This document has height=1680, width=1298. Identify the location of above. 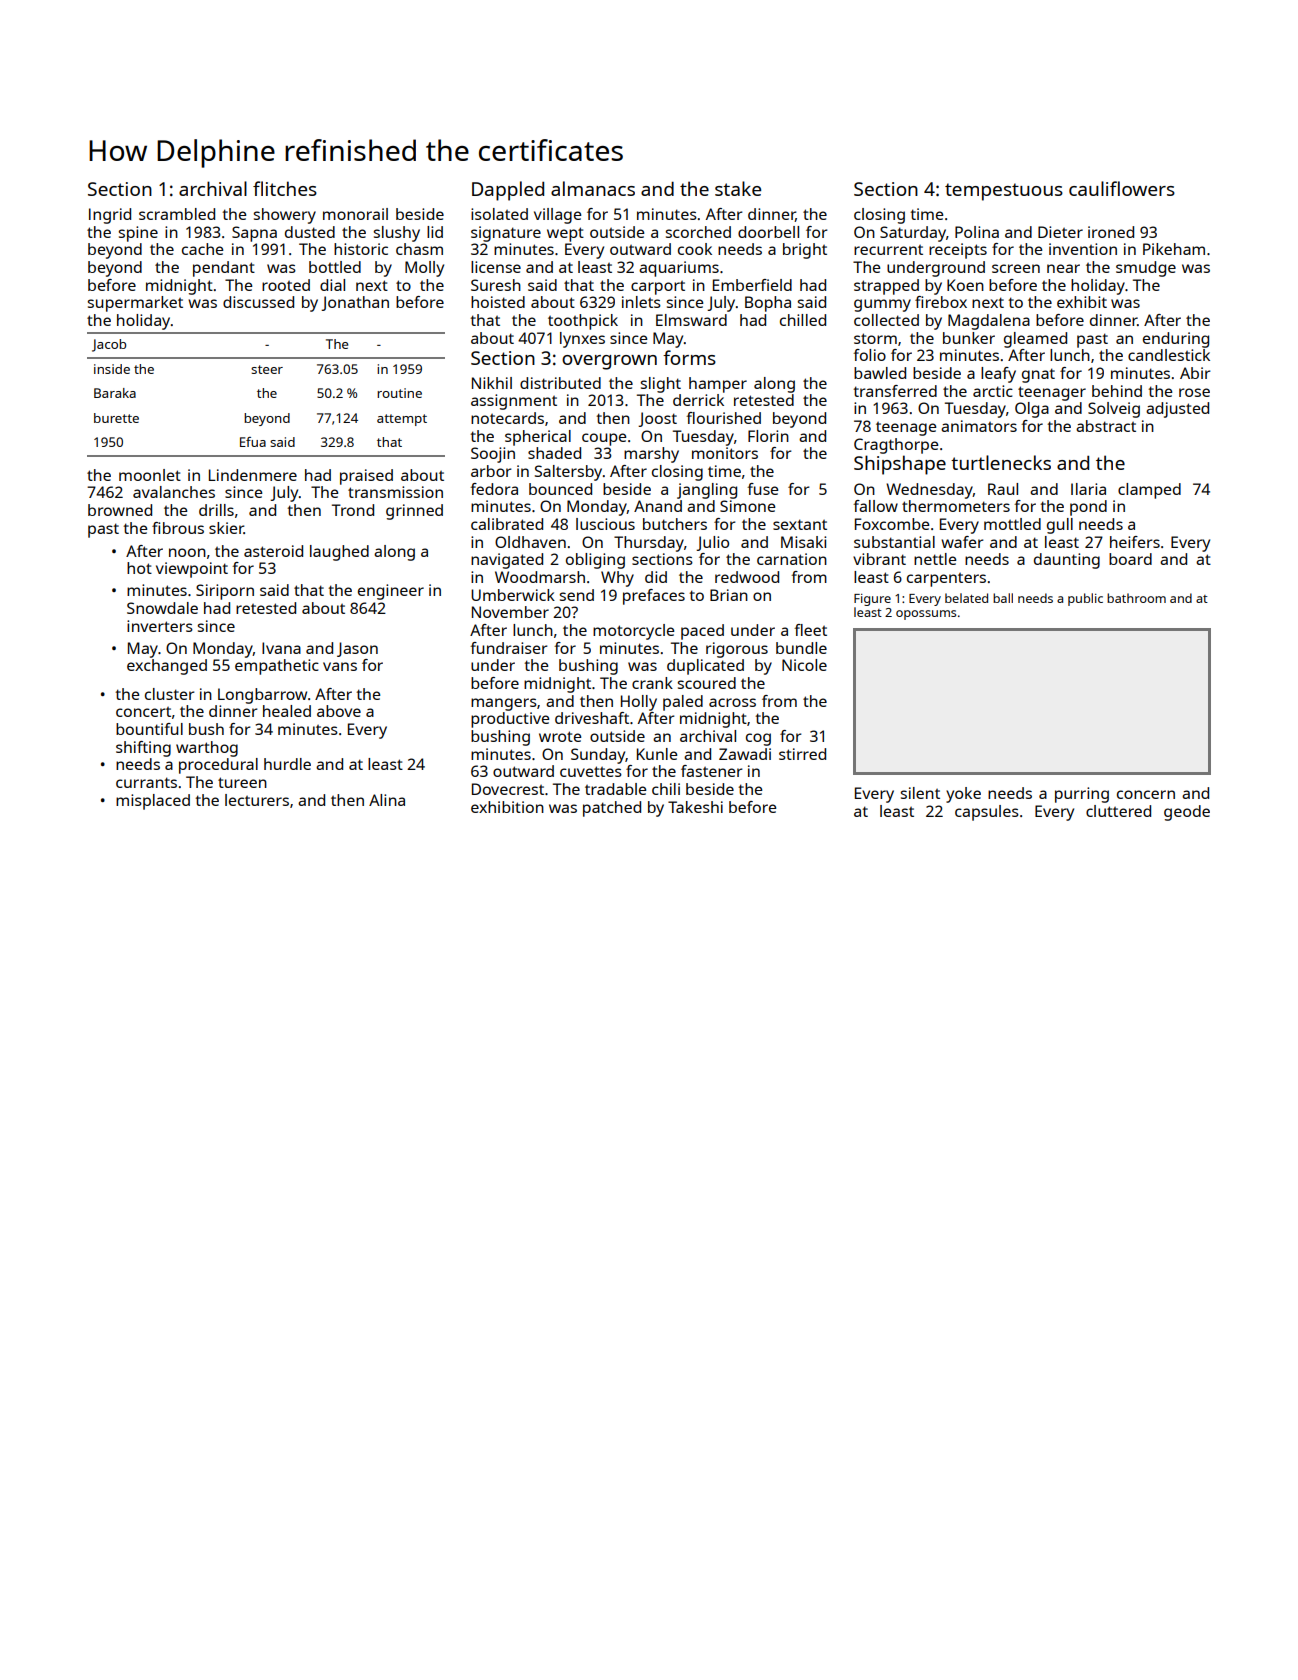
(339, 711).
